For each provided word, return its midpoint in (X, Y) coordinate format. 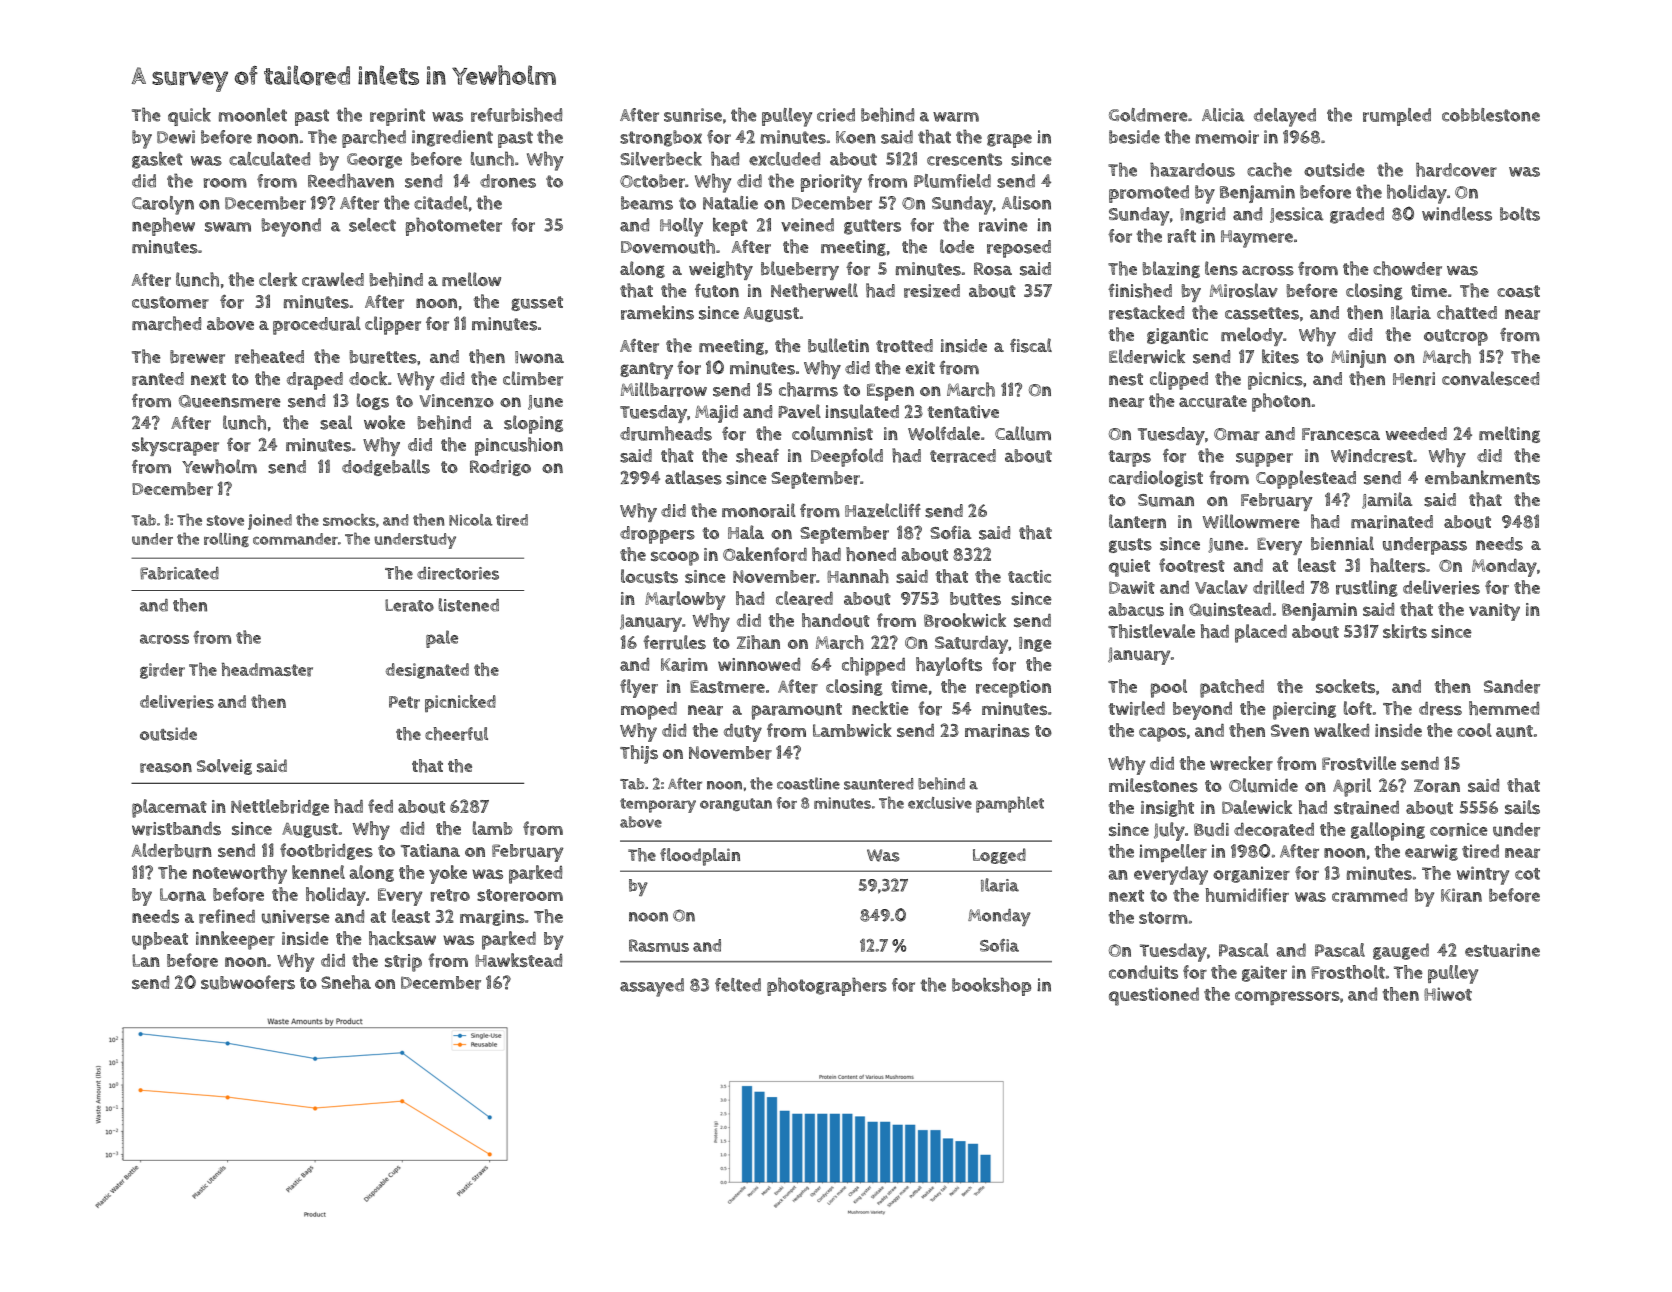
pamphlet (1010, 804)
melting (1509, 434)
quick (189, 117)
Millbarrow (664, 389)
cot (1527, 874)
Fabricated (179, 573)
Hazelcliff (883, 510)
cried (836, 115)
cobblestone (1491, 115)
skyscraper (175, 446)
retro (450, 895)
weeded (1416, 433)
